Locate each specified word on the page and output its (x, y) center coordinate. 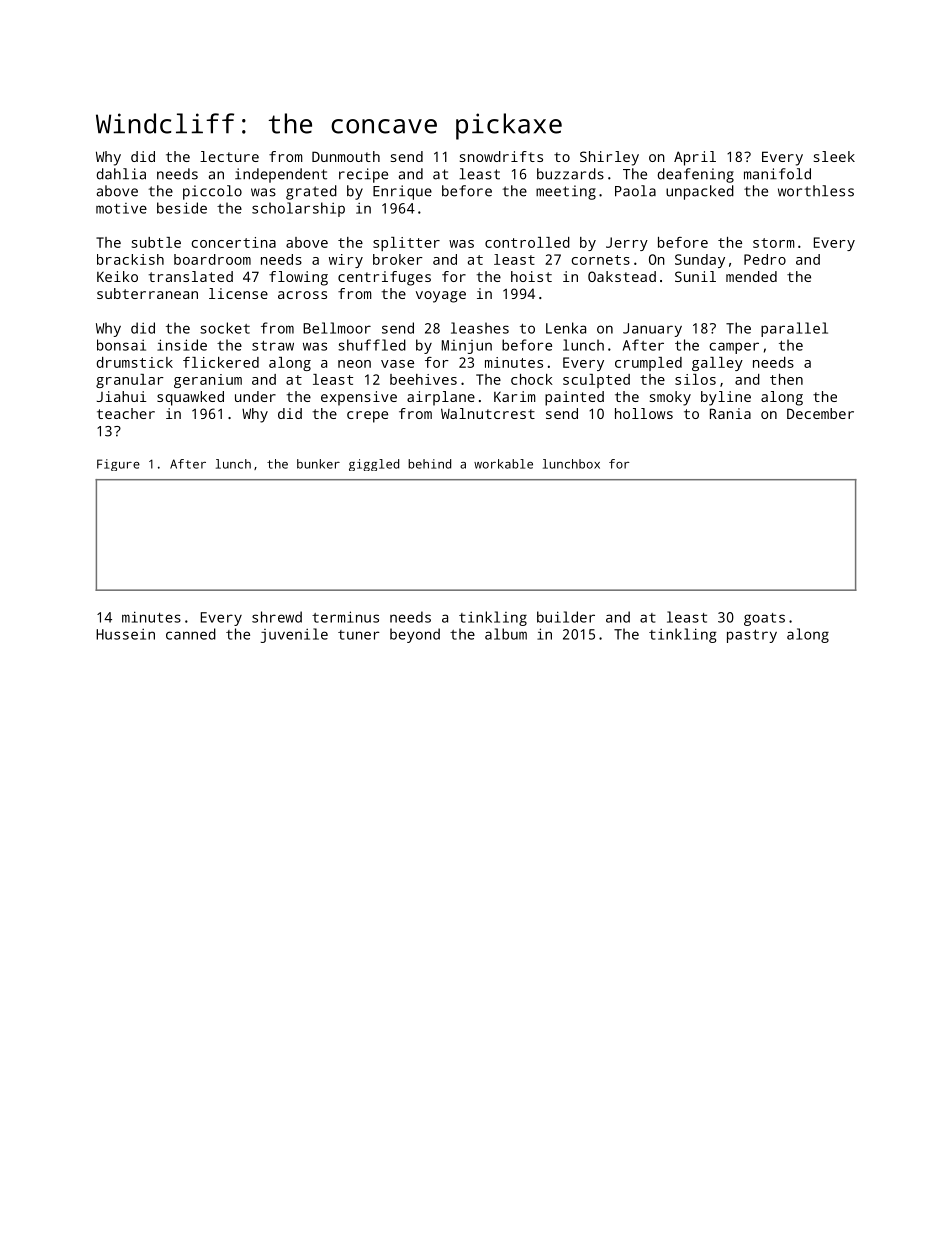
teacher (126, 413)
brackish (130, 259)
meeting (566, 192)
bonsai (121, 345)
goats (764, 619)
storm (774, 243)
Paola (635, 191)
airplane (441, 398)
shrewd (277, 617)
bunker (318, 464)
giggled (374, 465)
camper (734, 348)
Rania (730, 413)
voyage (441, 297)
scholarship (298, 209)
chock (532, 379)
